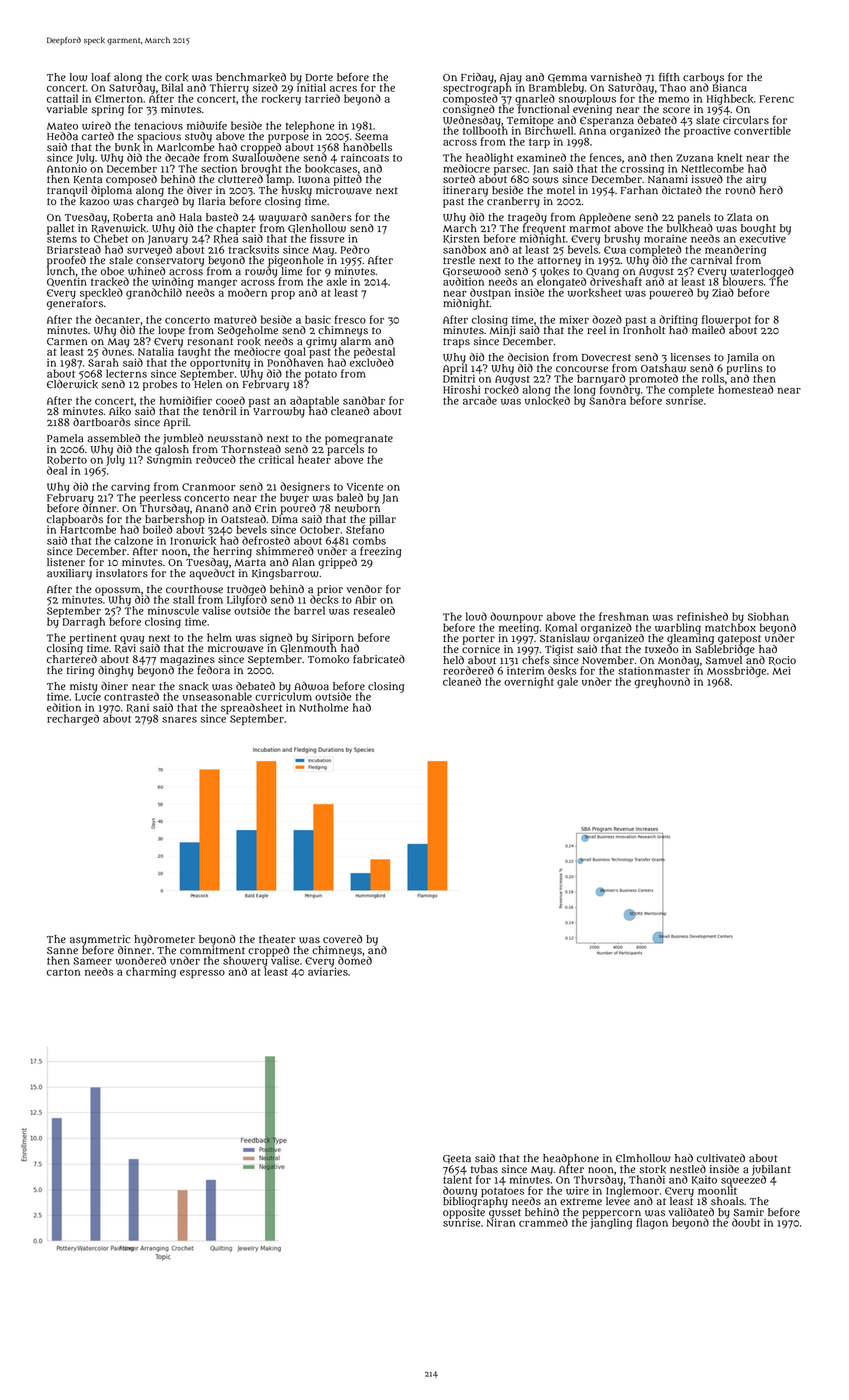 Image resolution: width=849 pixels, height=1400 pixels. What do you see at coordinates (171, 331) in the image?
I see `loupe` at bounding box center [171, 331].
